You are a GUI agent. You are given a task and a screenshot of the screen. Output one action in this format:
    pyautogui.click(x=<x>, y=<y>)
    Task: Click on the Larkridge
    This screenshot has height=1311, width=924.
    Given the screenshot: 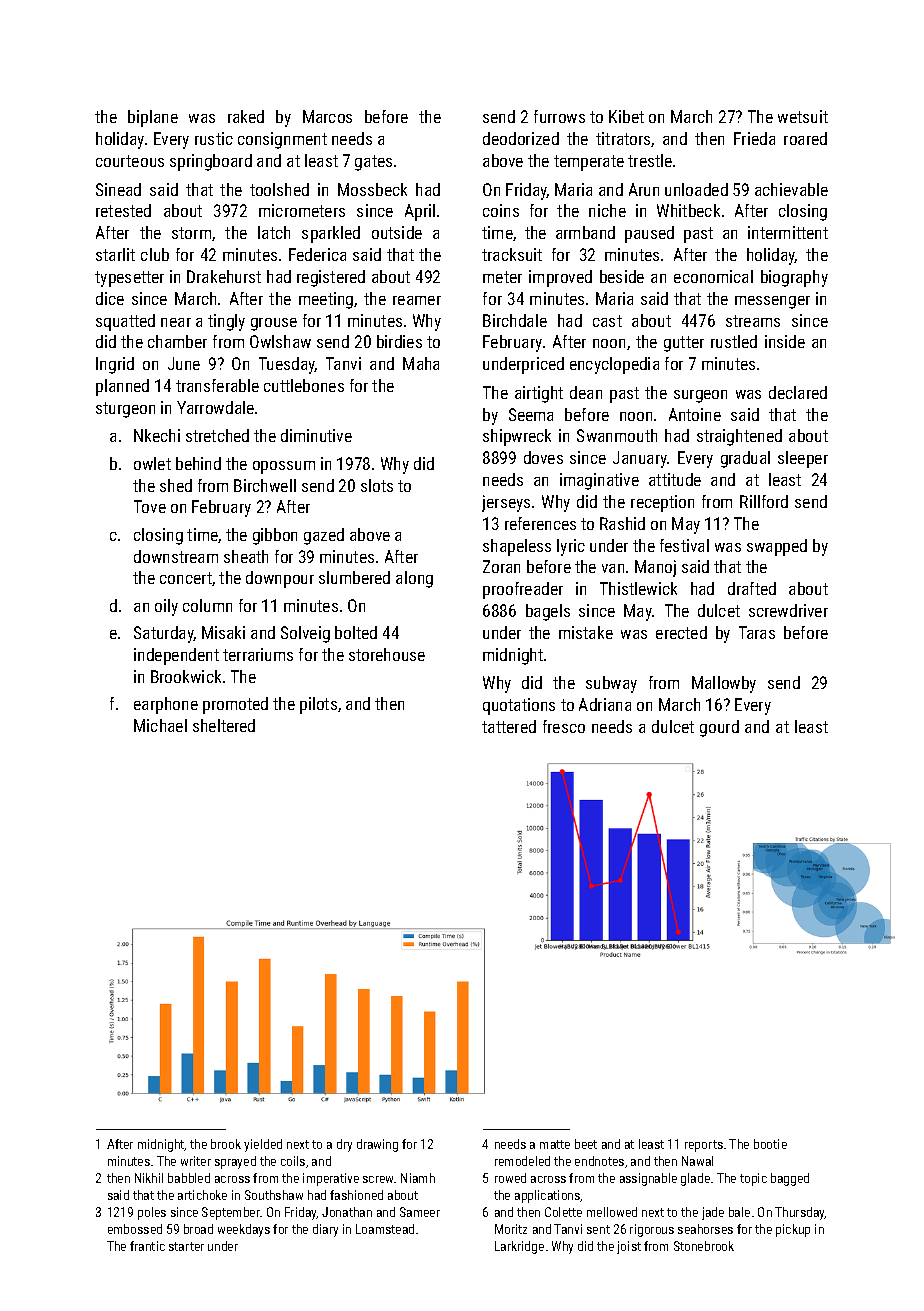 What is the action you would take?
    pyautogui.click(x=519, y=1247)
